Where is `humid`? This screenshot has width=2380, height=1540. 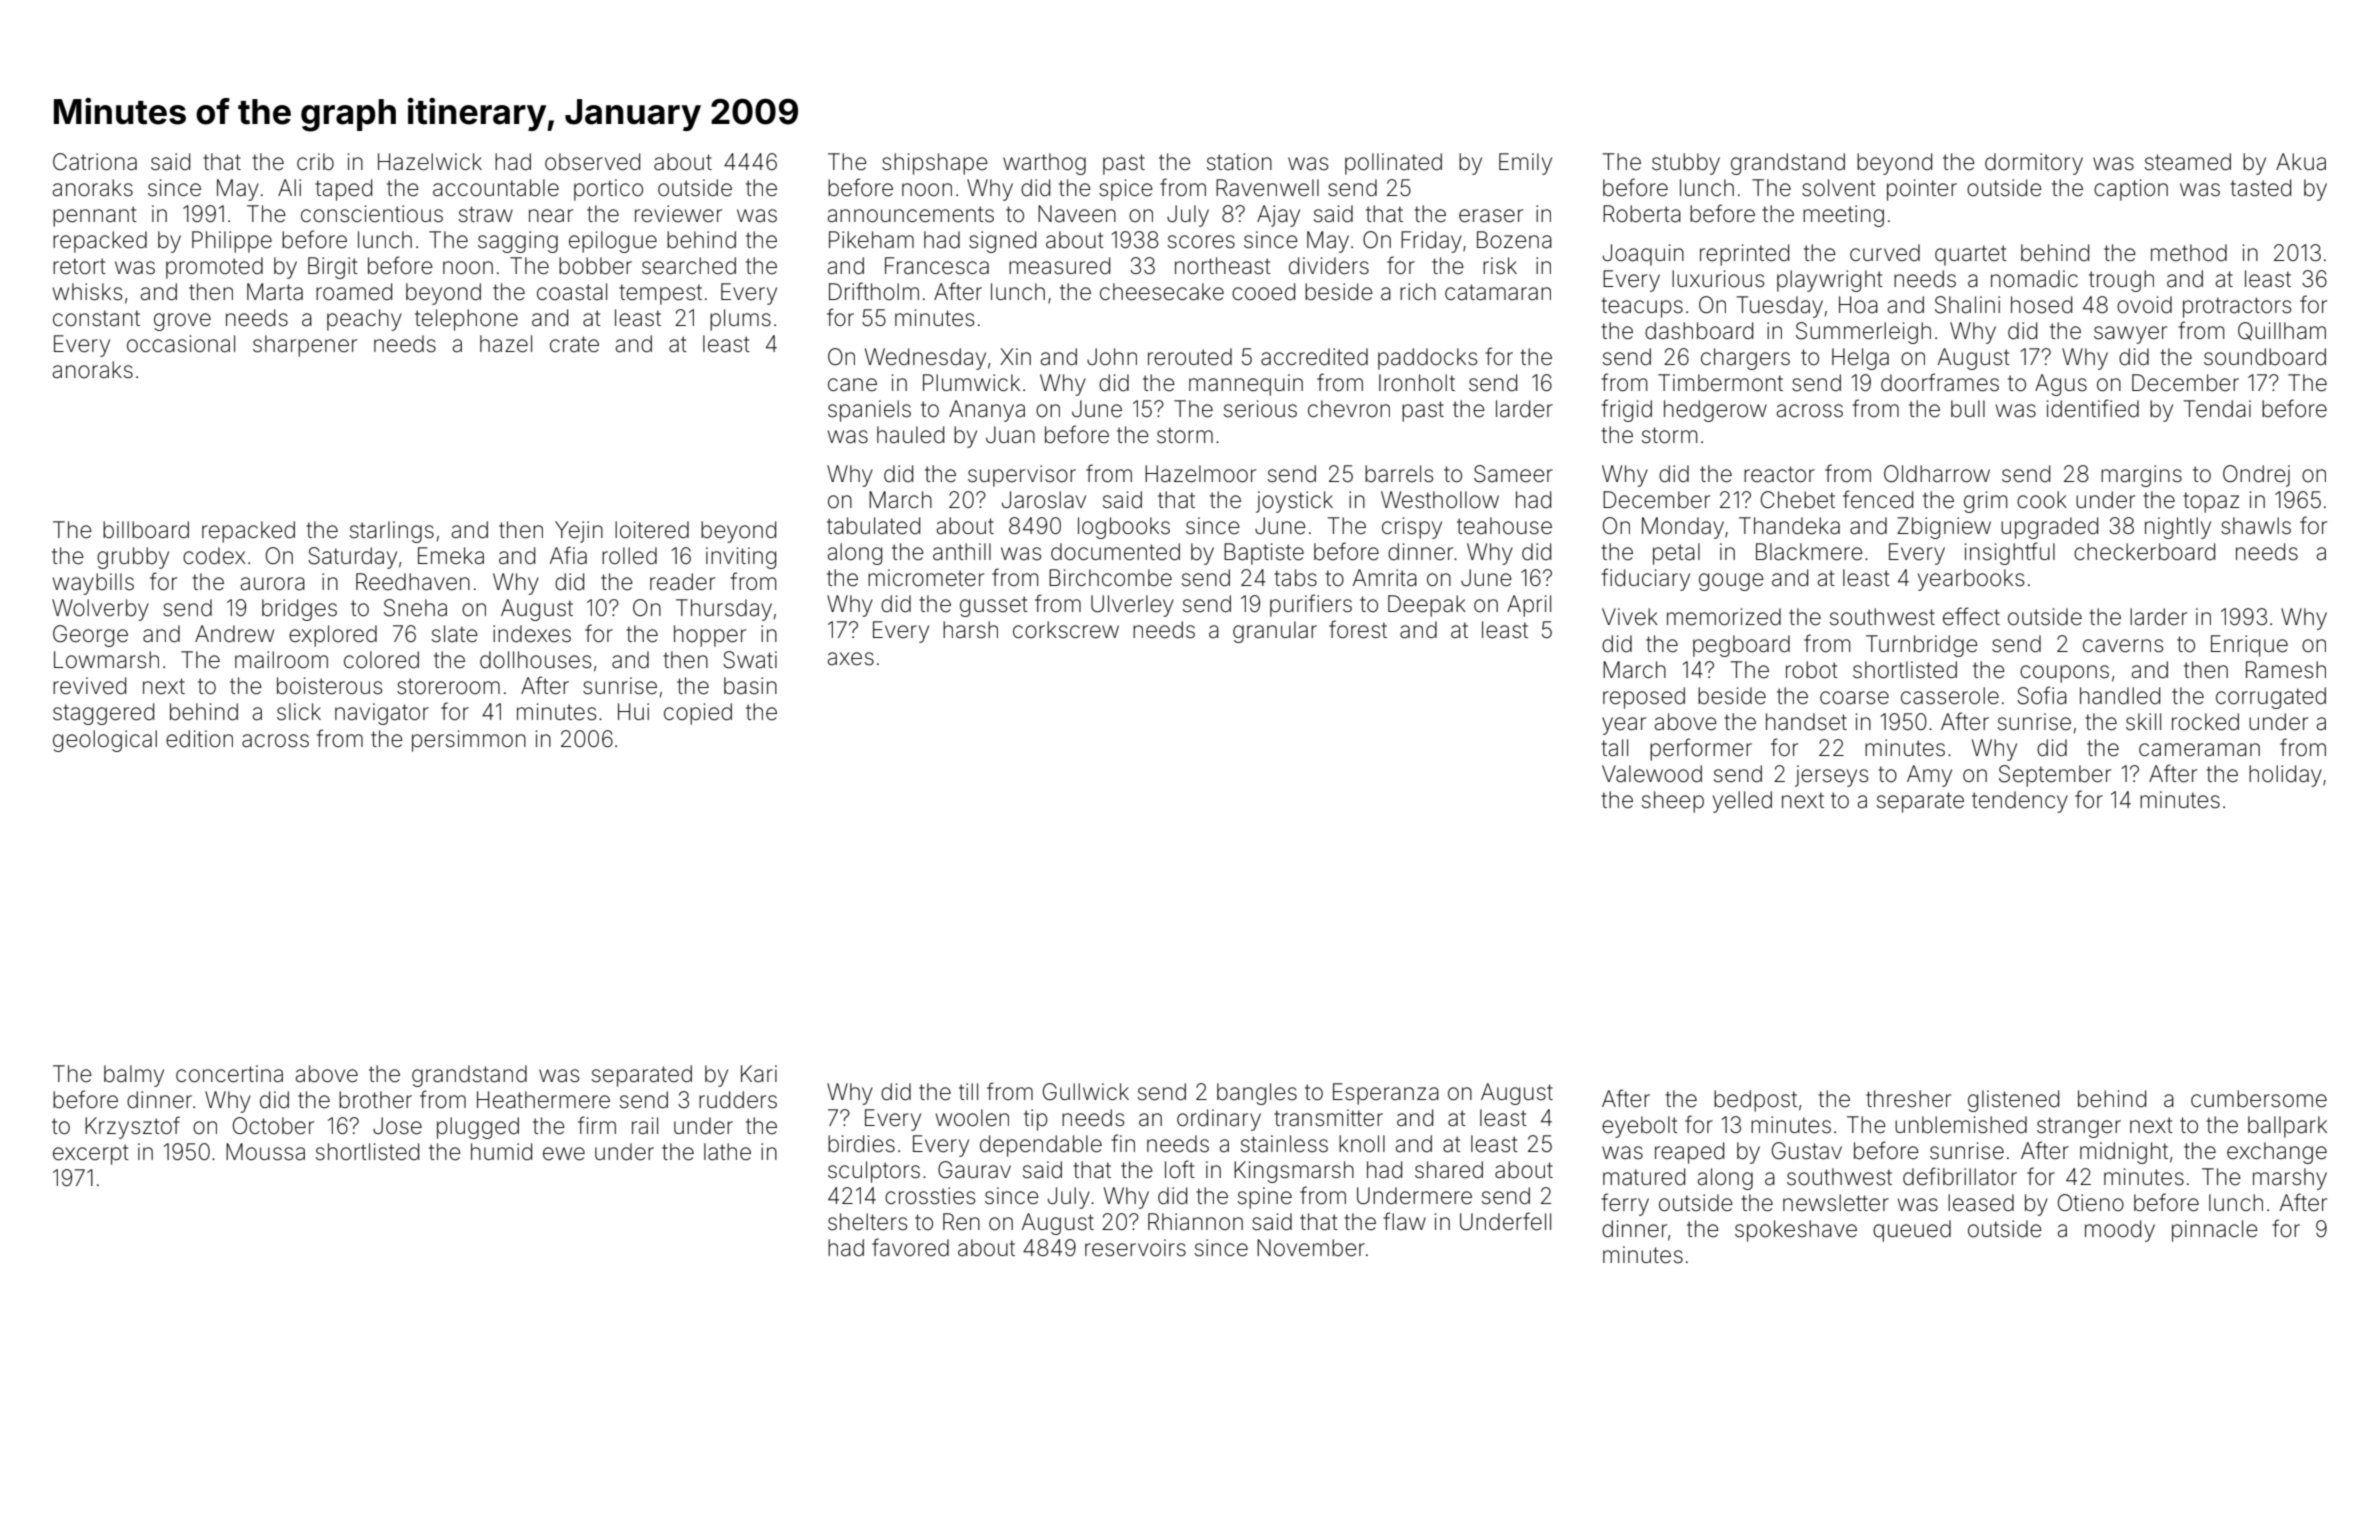
humid is located at coordinates (501, 1151).
